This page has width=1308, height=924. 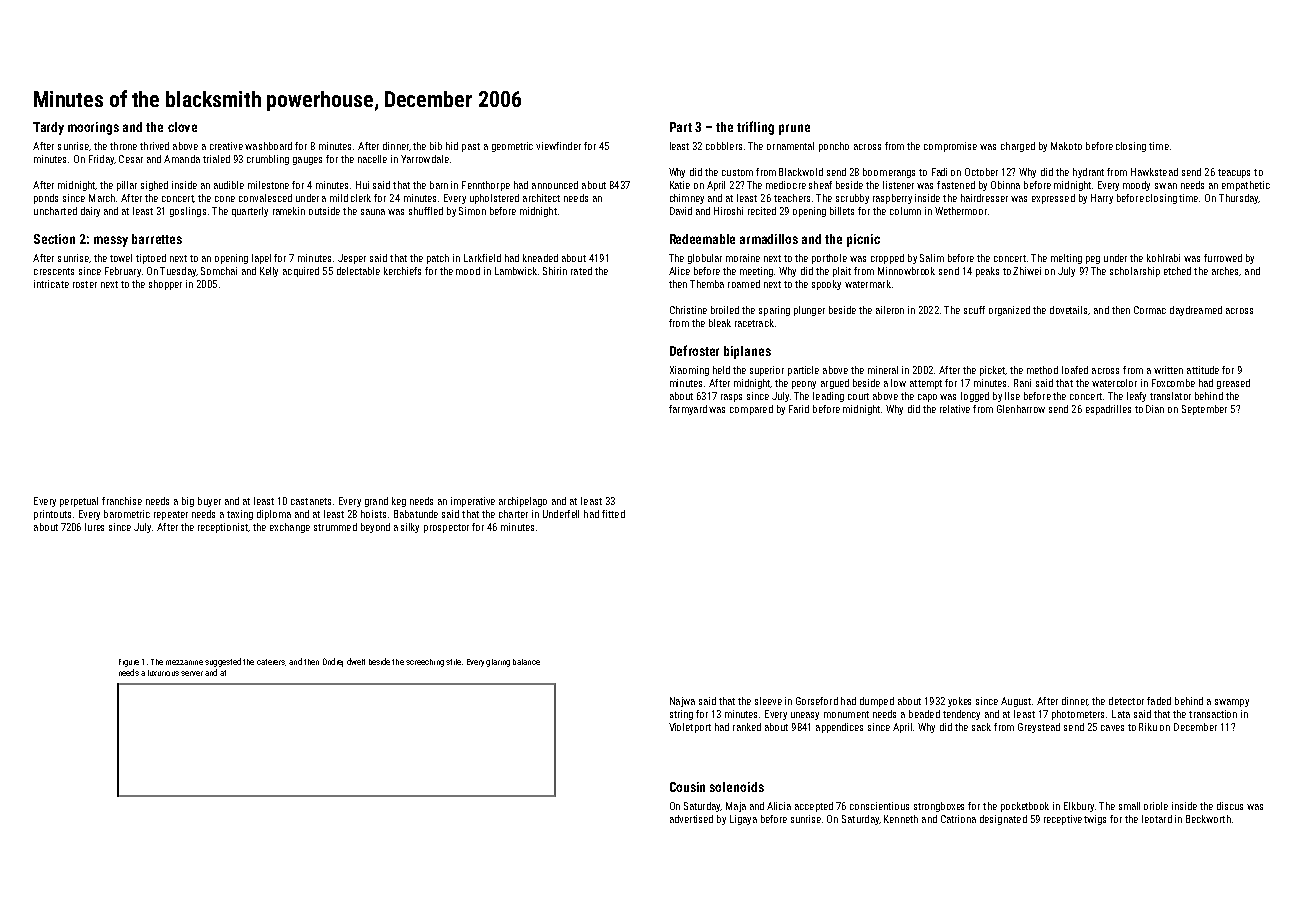 What do you see at coordinates (1129, 806) in the page?
I see `small` at bounding box center [1129, 806].
